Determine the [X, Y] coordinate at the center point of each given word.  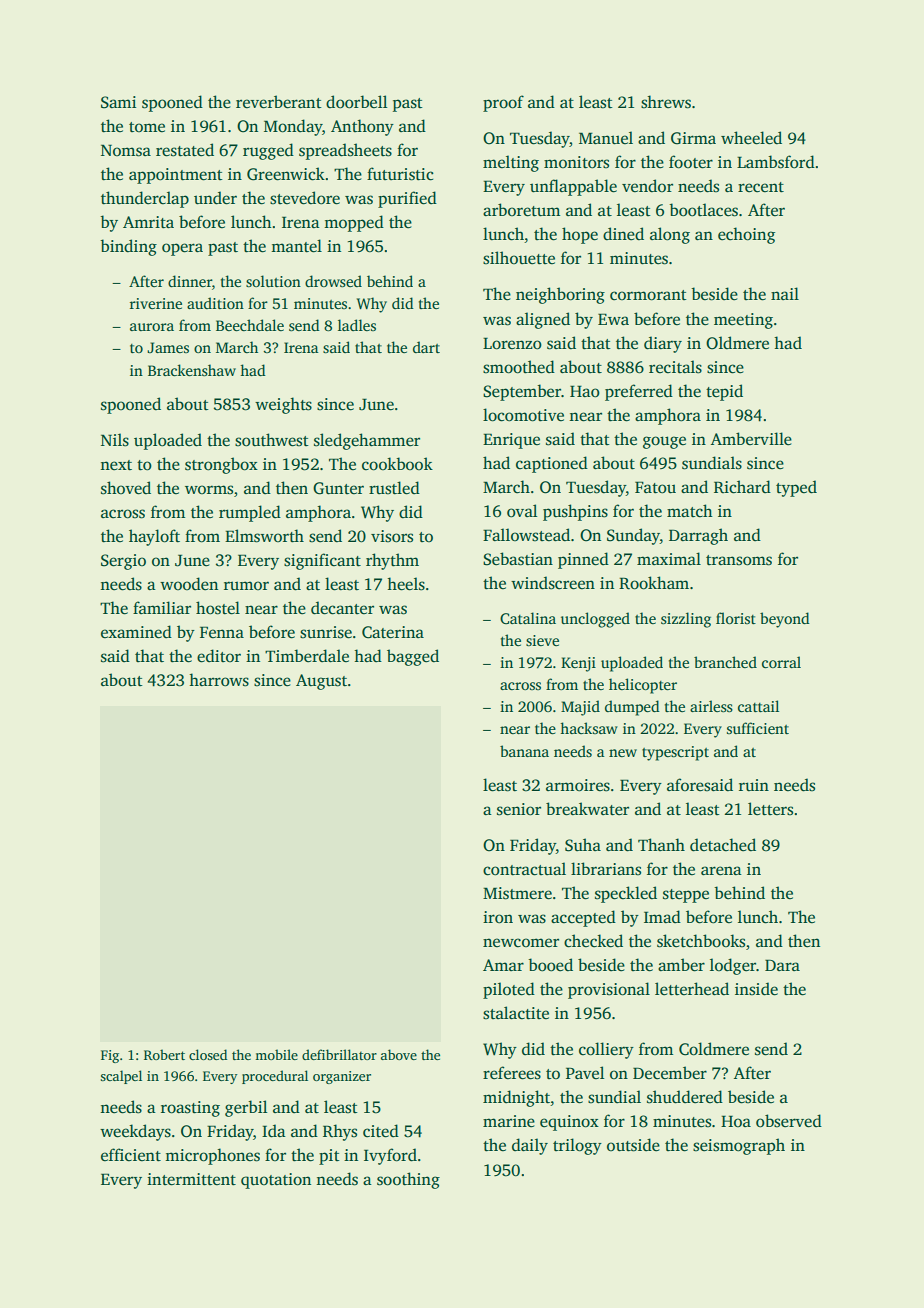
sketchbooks [701, 941]
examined [136, 632]
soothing [408, 1180]
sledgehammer [367, 441]
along [670, 235]
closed [208, 1054]
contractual [524, 869]
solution [273, 281]
